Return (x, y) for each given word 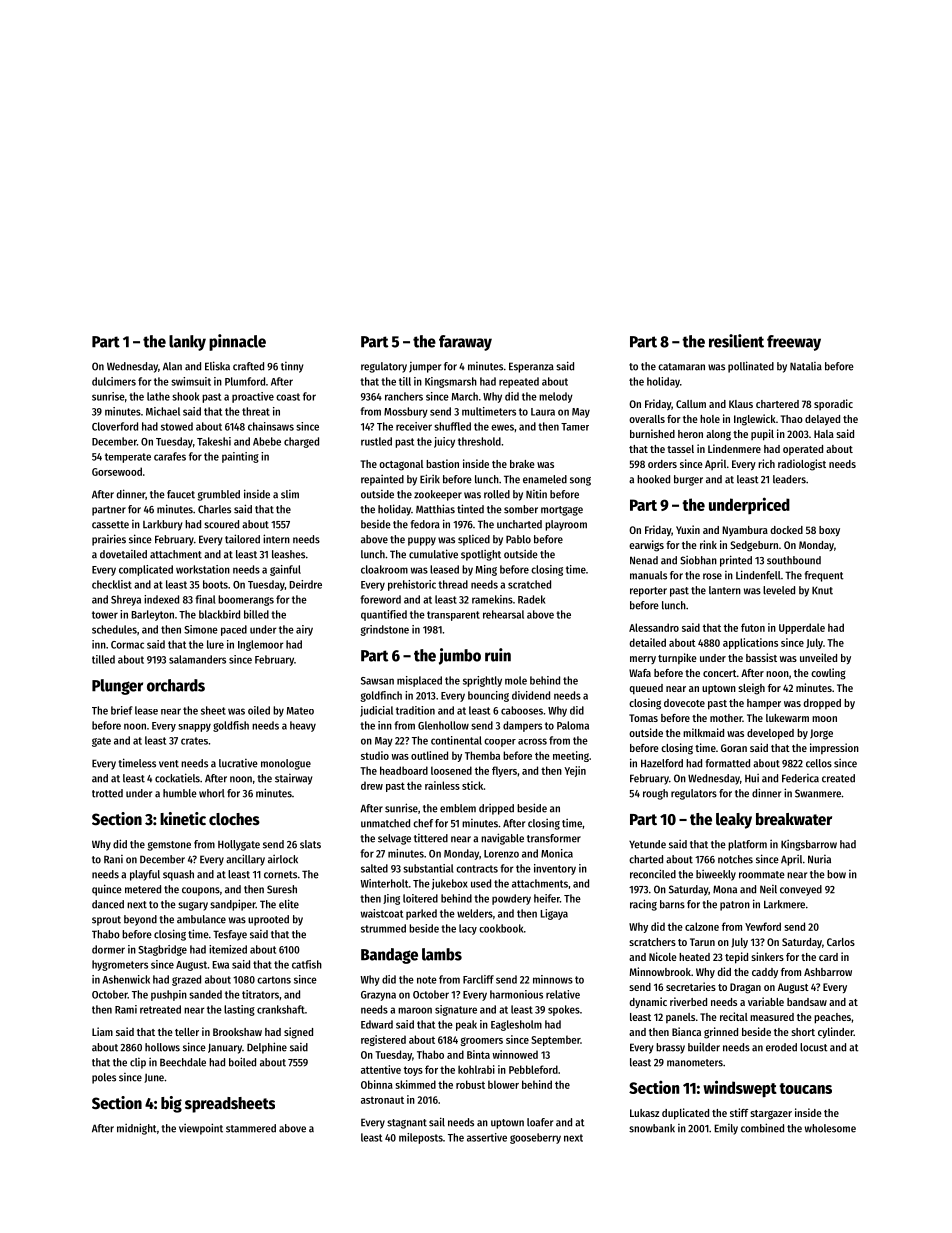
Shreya (126, 600)
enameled (545, 479)
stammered (251, 1128)
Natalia (806, 366)
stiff (739, 1112)
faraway (465, 343)
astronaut (382, 1100)
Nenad (644, 560)
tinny (292, 367)
